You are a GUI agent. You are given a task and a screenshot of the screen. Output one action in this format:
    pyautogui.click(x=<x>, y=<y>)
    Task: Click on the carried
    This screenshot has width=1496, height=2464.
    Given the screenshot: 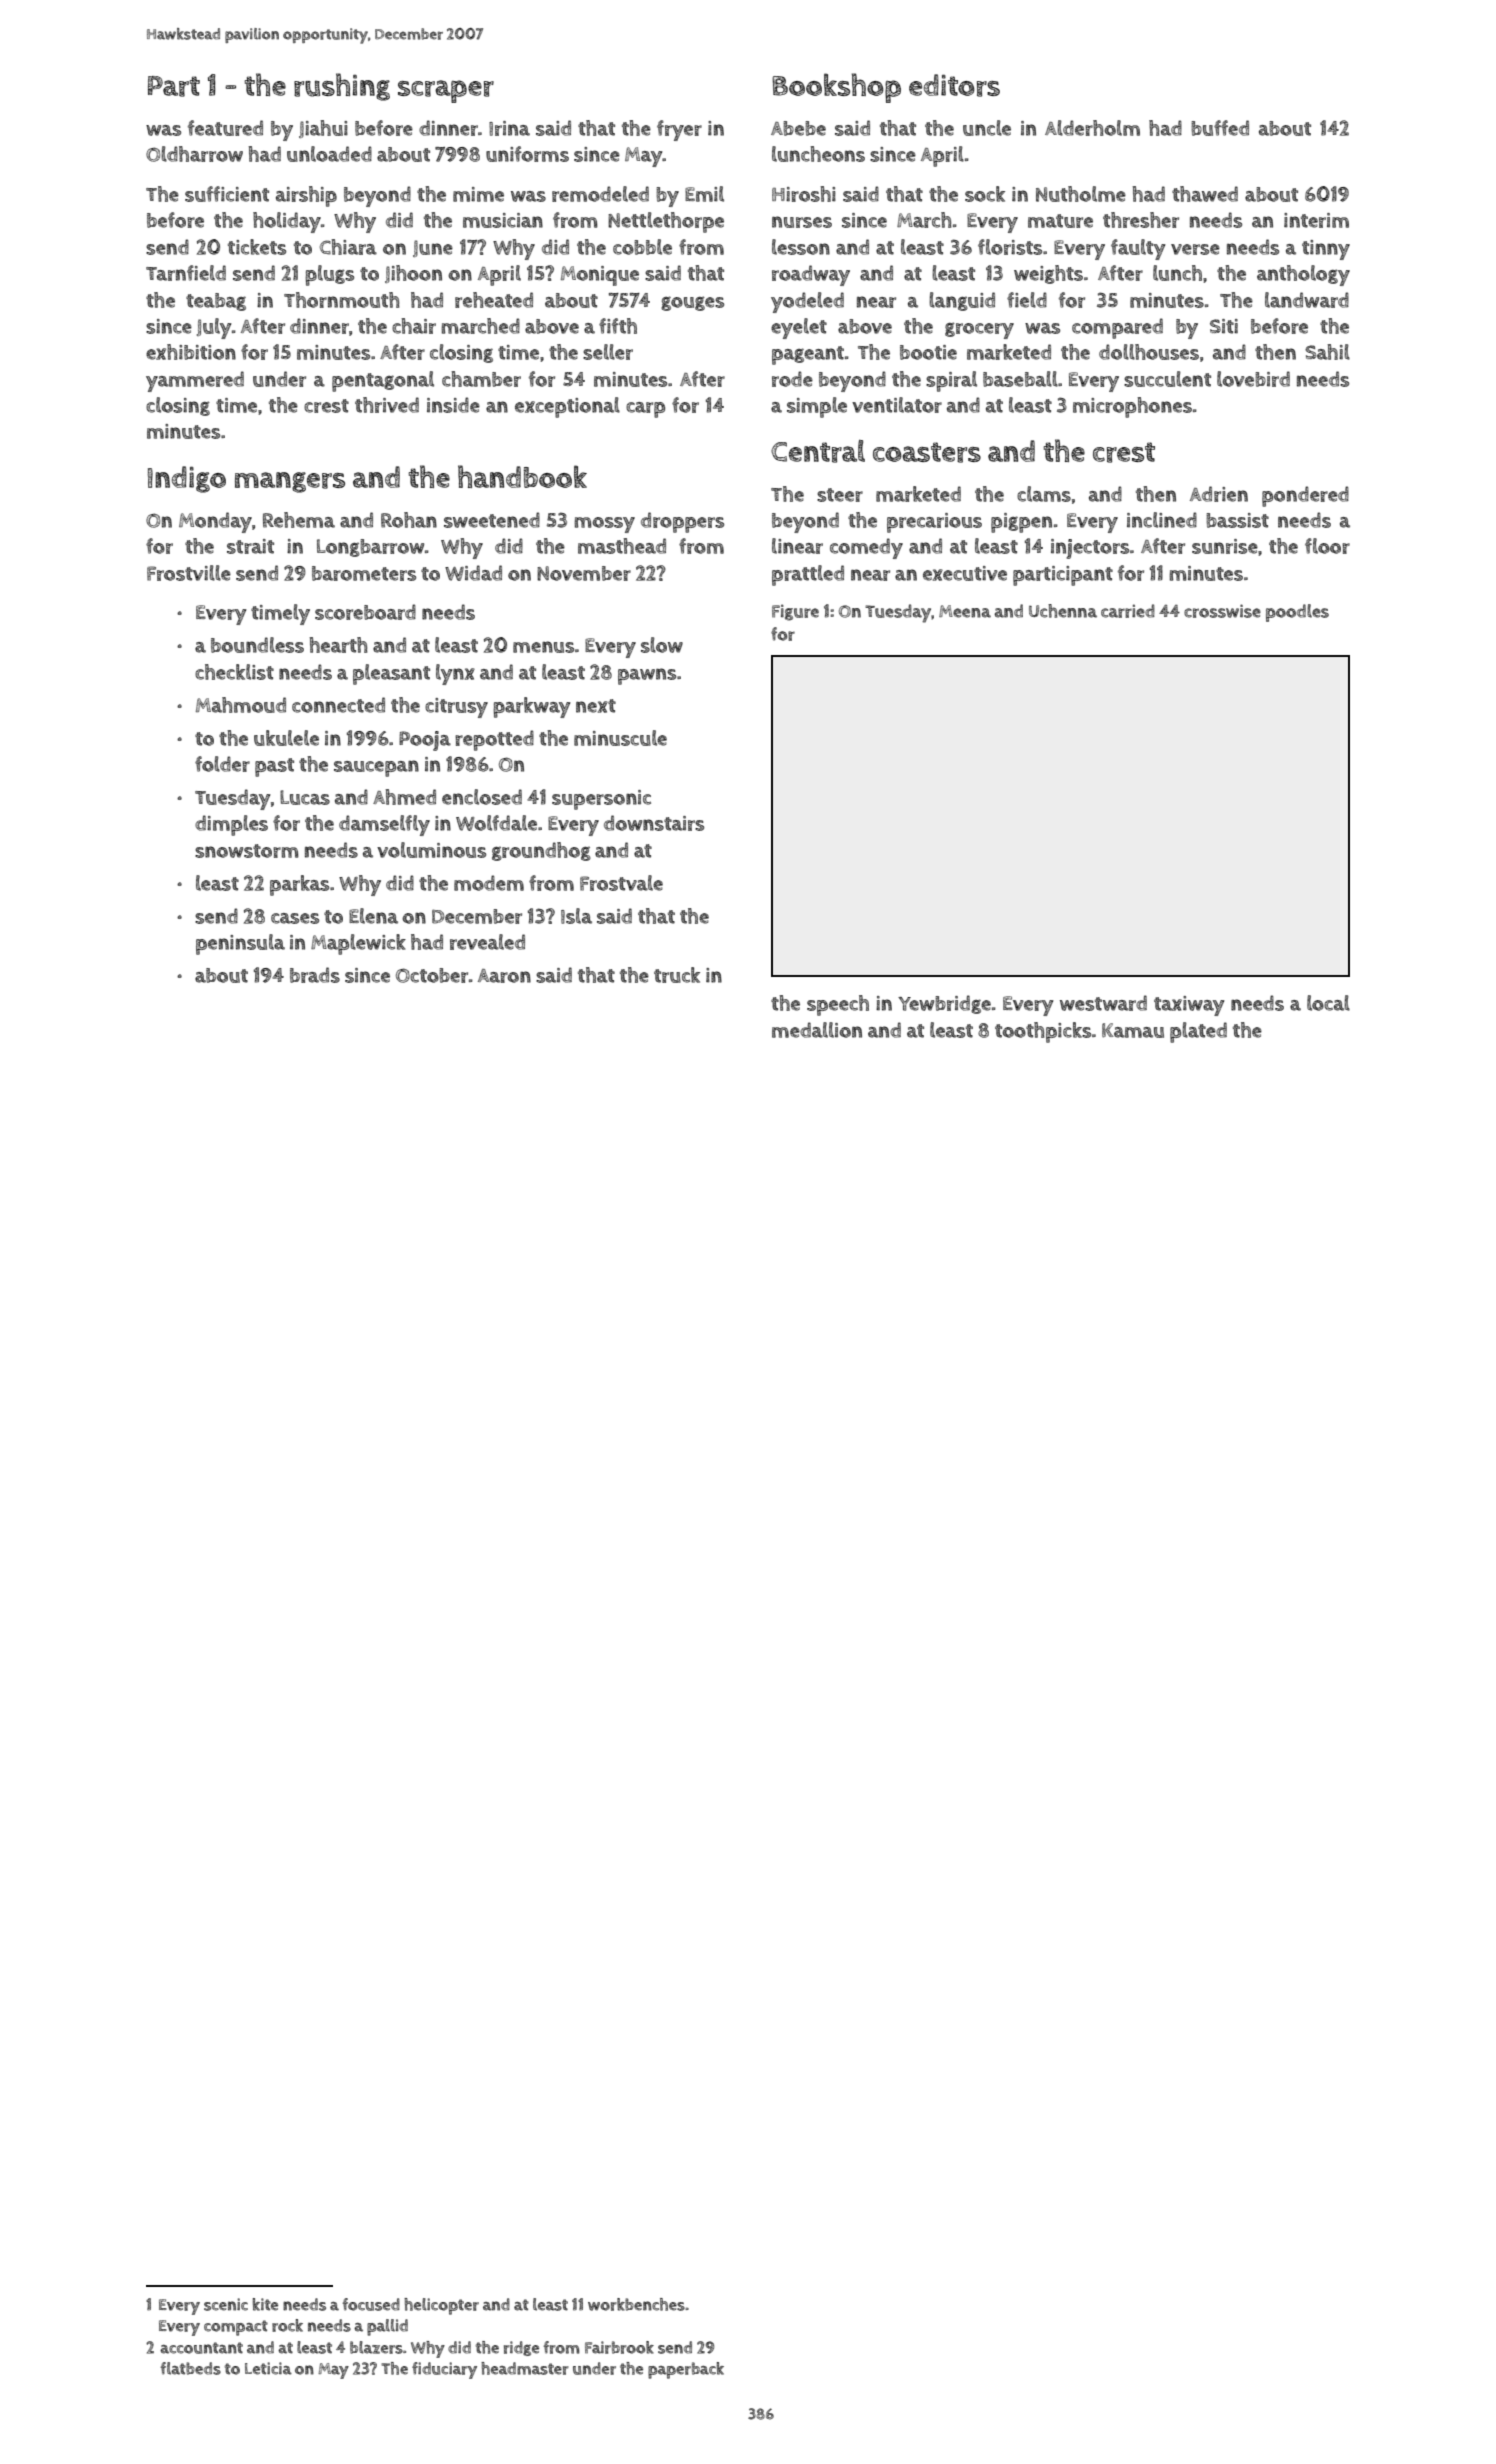 What is the action you would take?
    pyautogui.click(x=1128, y=611)
